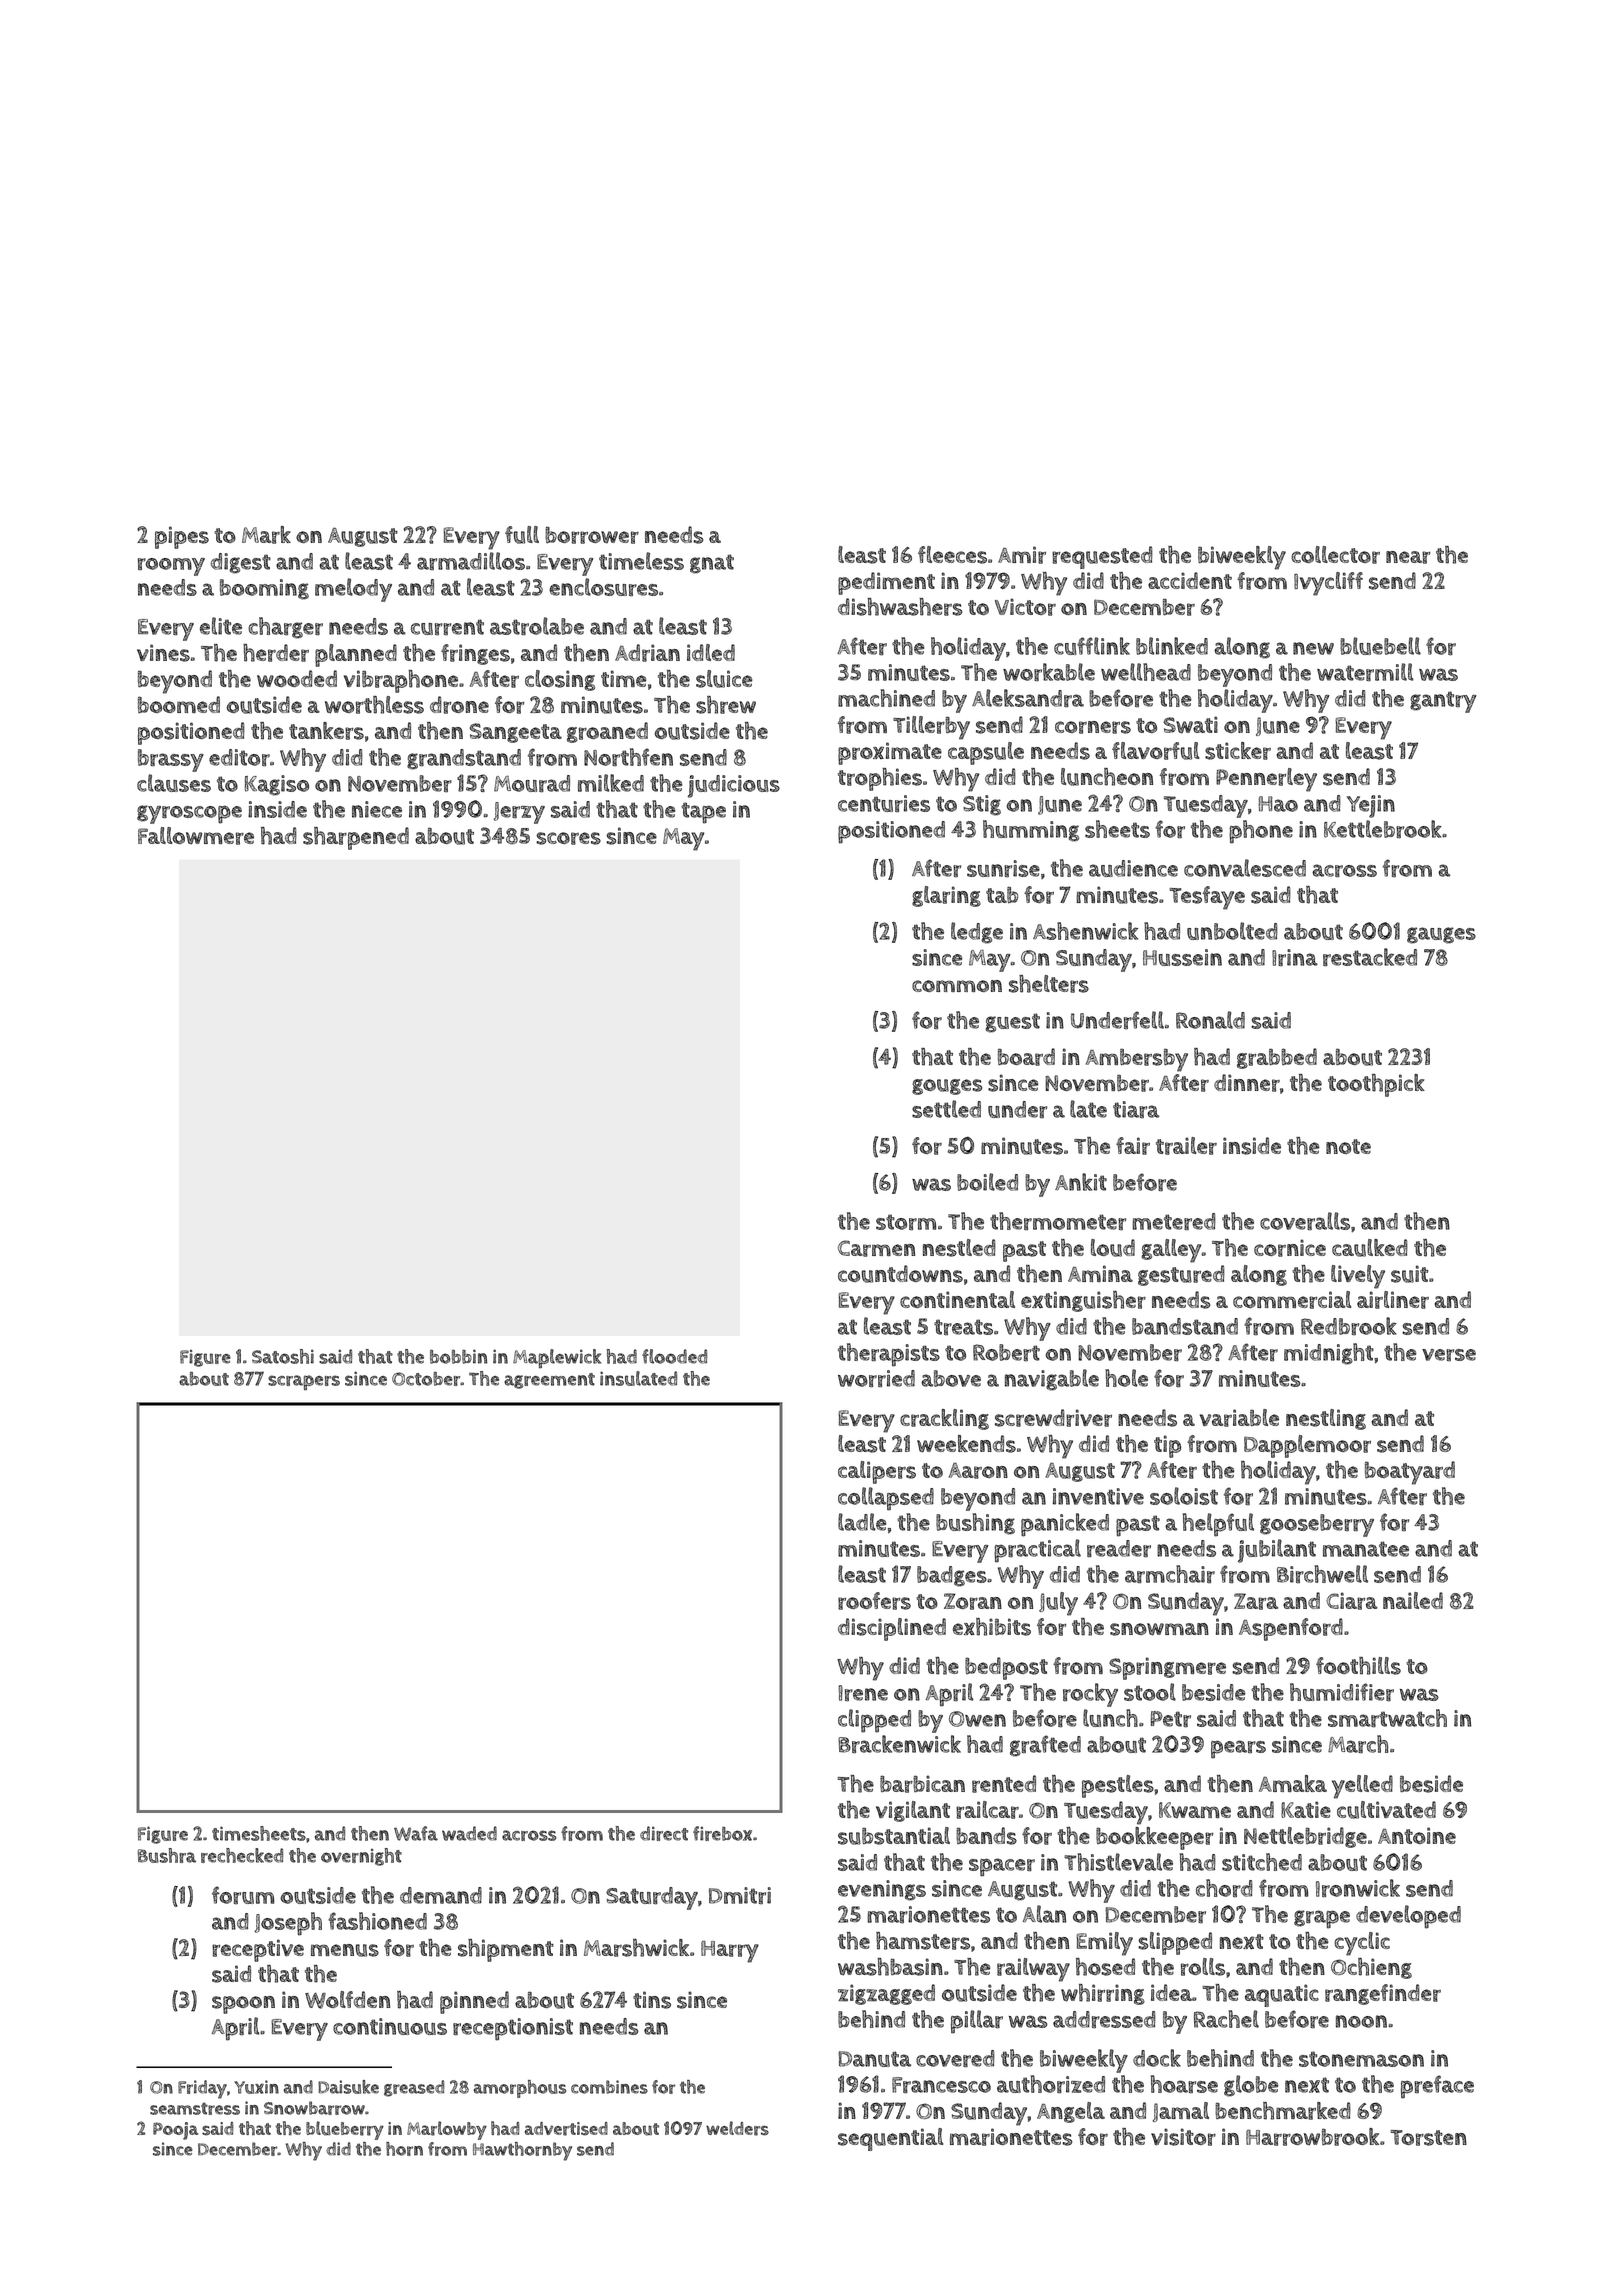 The image size is (1620, 2292). Describe the element at coordinates (283, 1356) in the page. I see `Satoshi` at that location.
